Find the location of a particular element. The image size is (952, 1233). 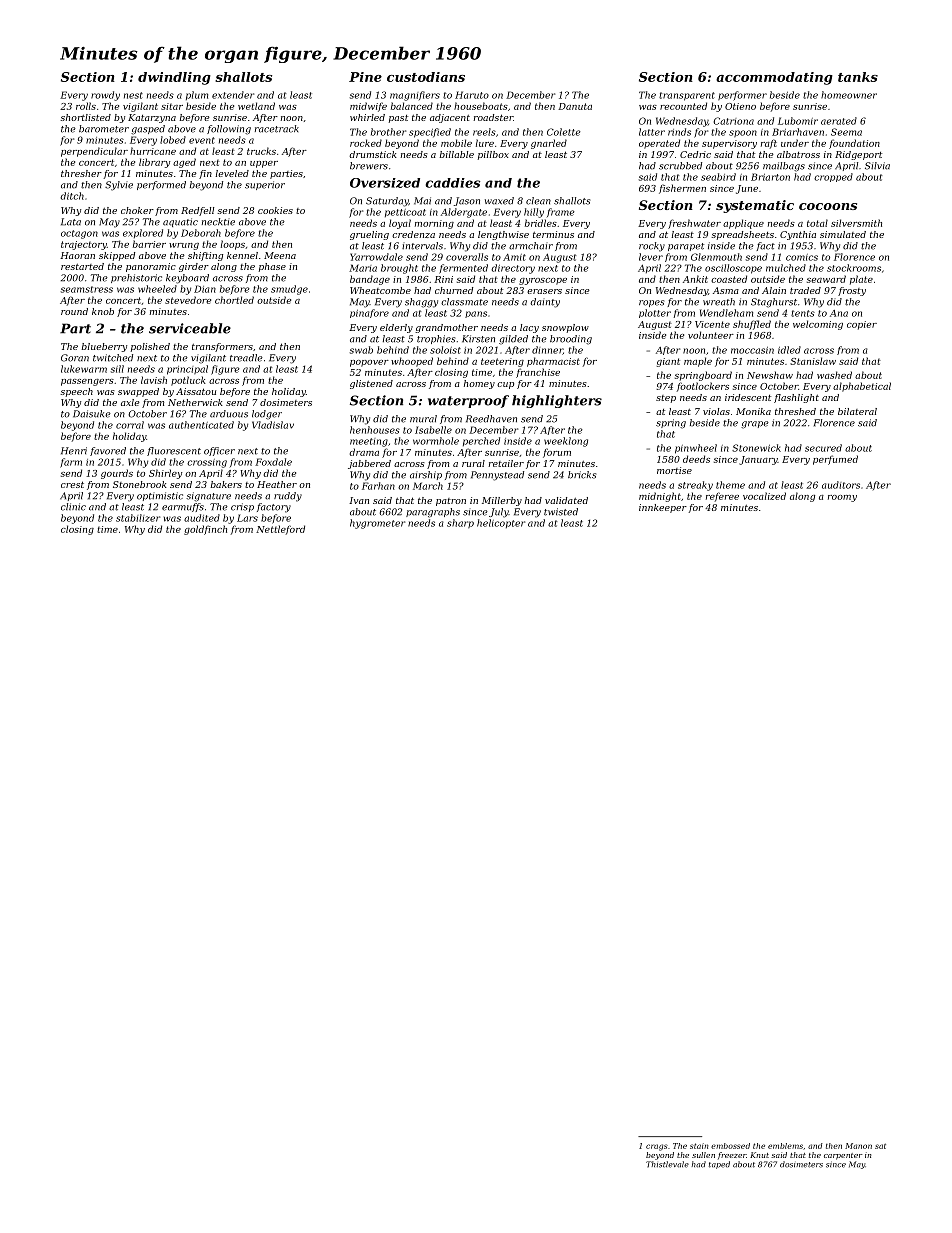

crags is located at coordinates (657, 1147).
